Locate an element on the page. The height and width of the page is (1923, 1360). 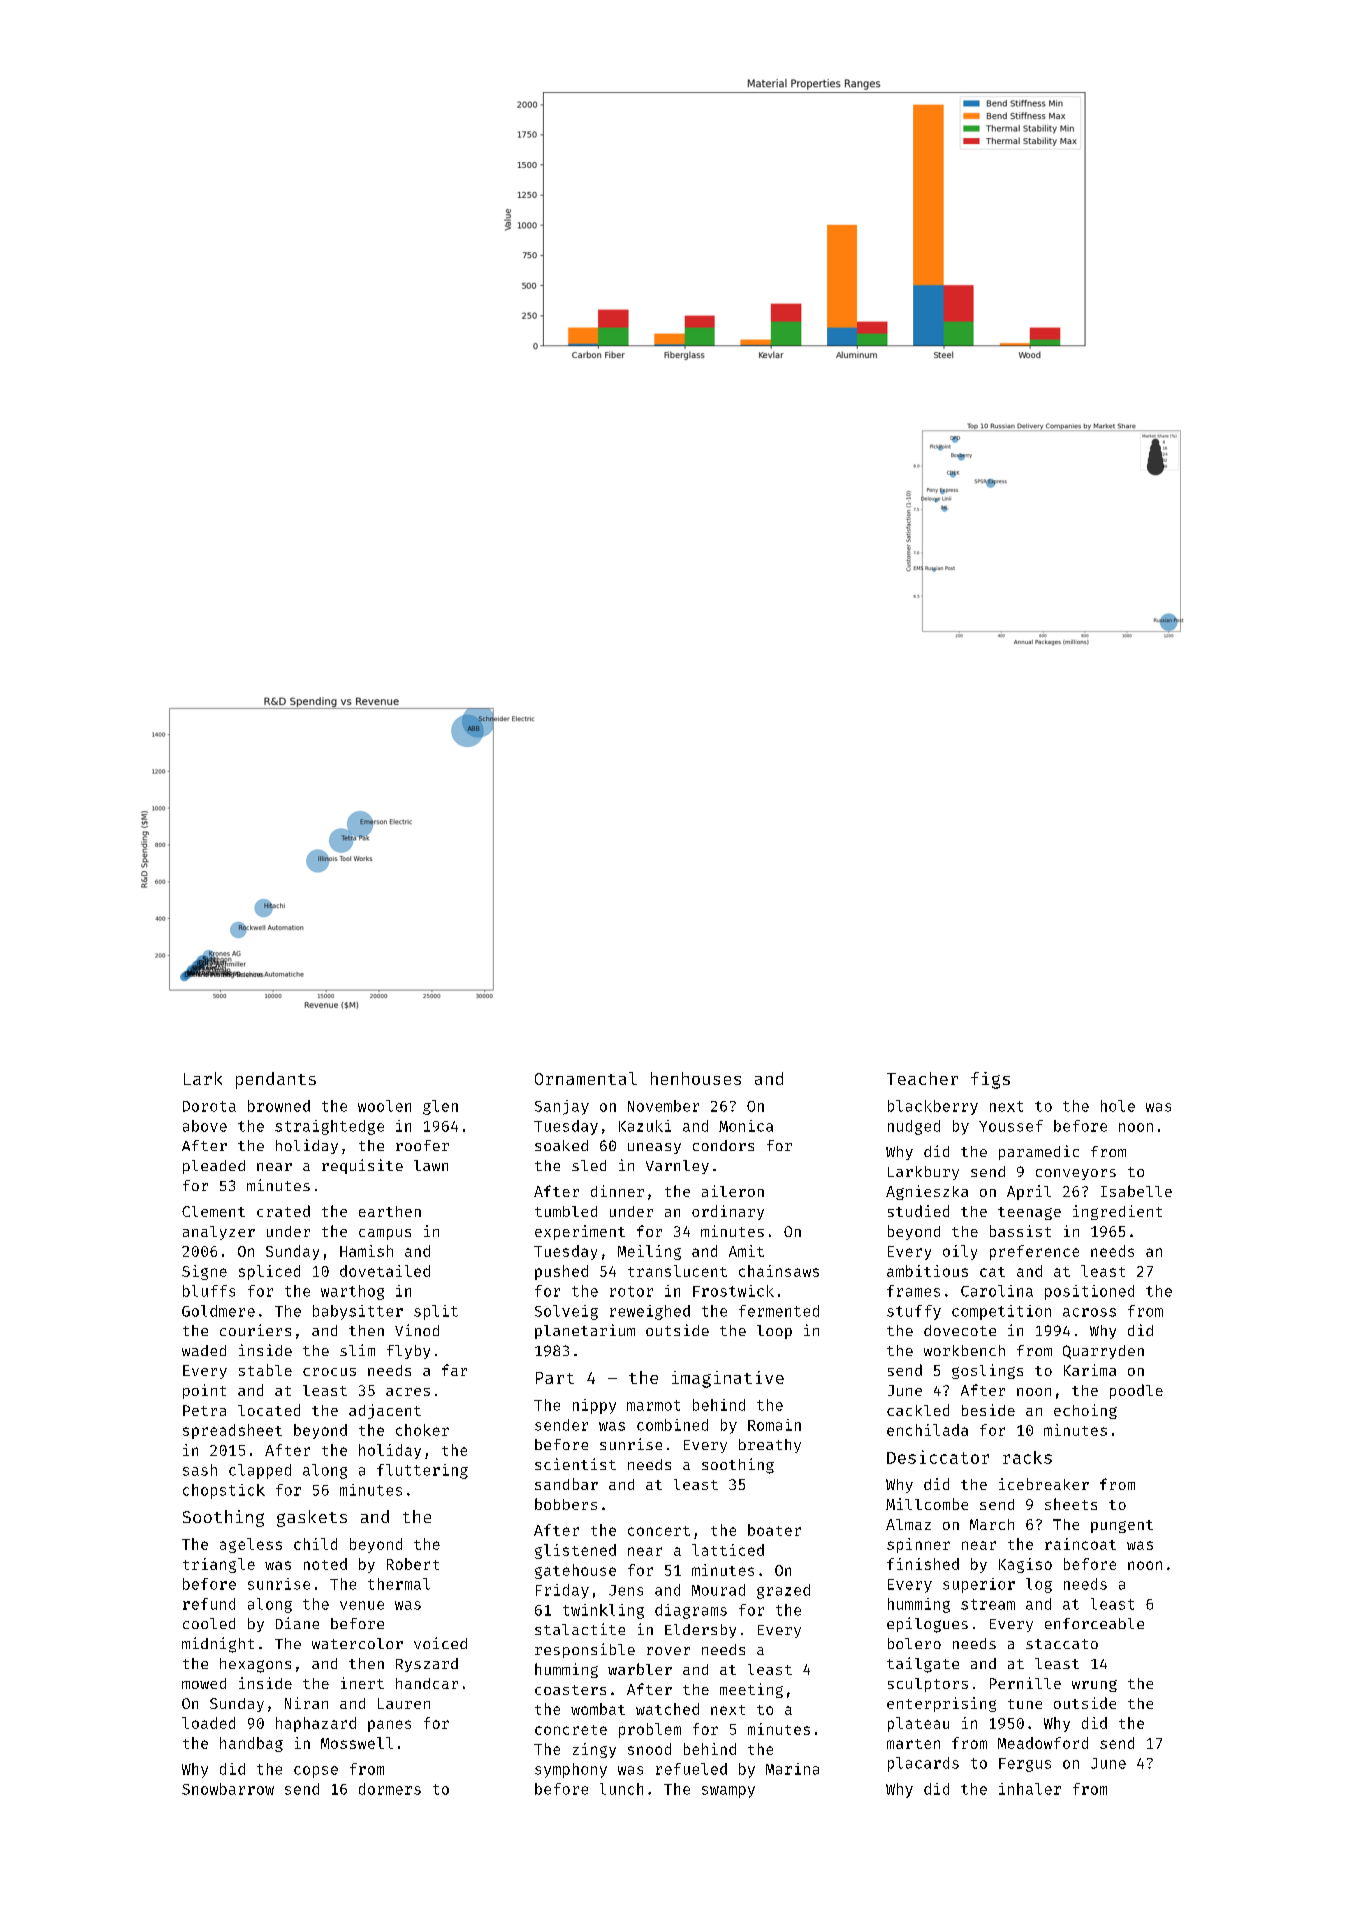
copse is located at coordinates (316, 1772).
